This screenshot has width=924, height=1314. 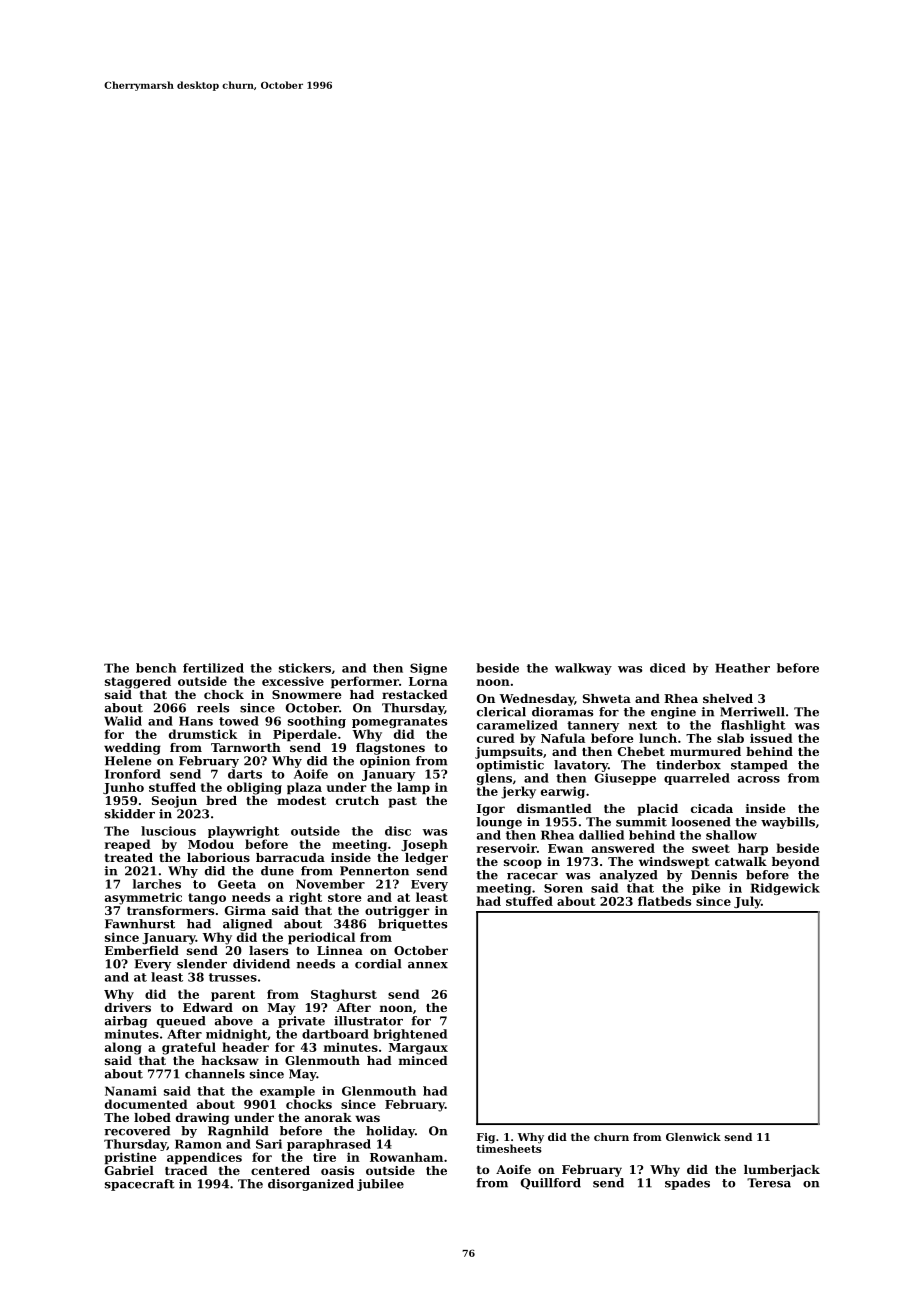 I want to click on Glenwick, so click(x=693, y=1137).
